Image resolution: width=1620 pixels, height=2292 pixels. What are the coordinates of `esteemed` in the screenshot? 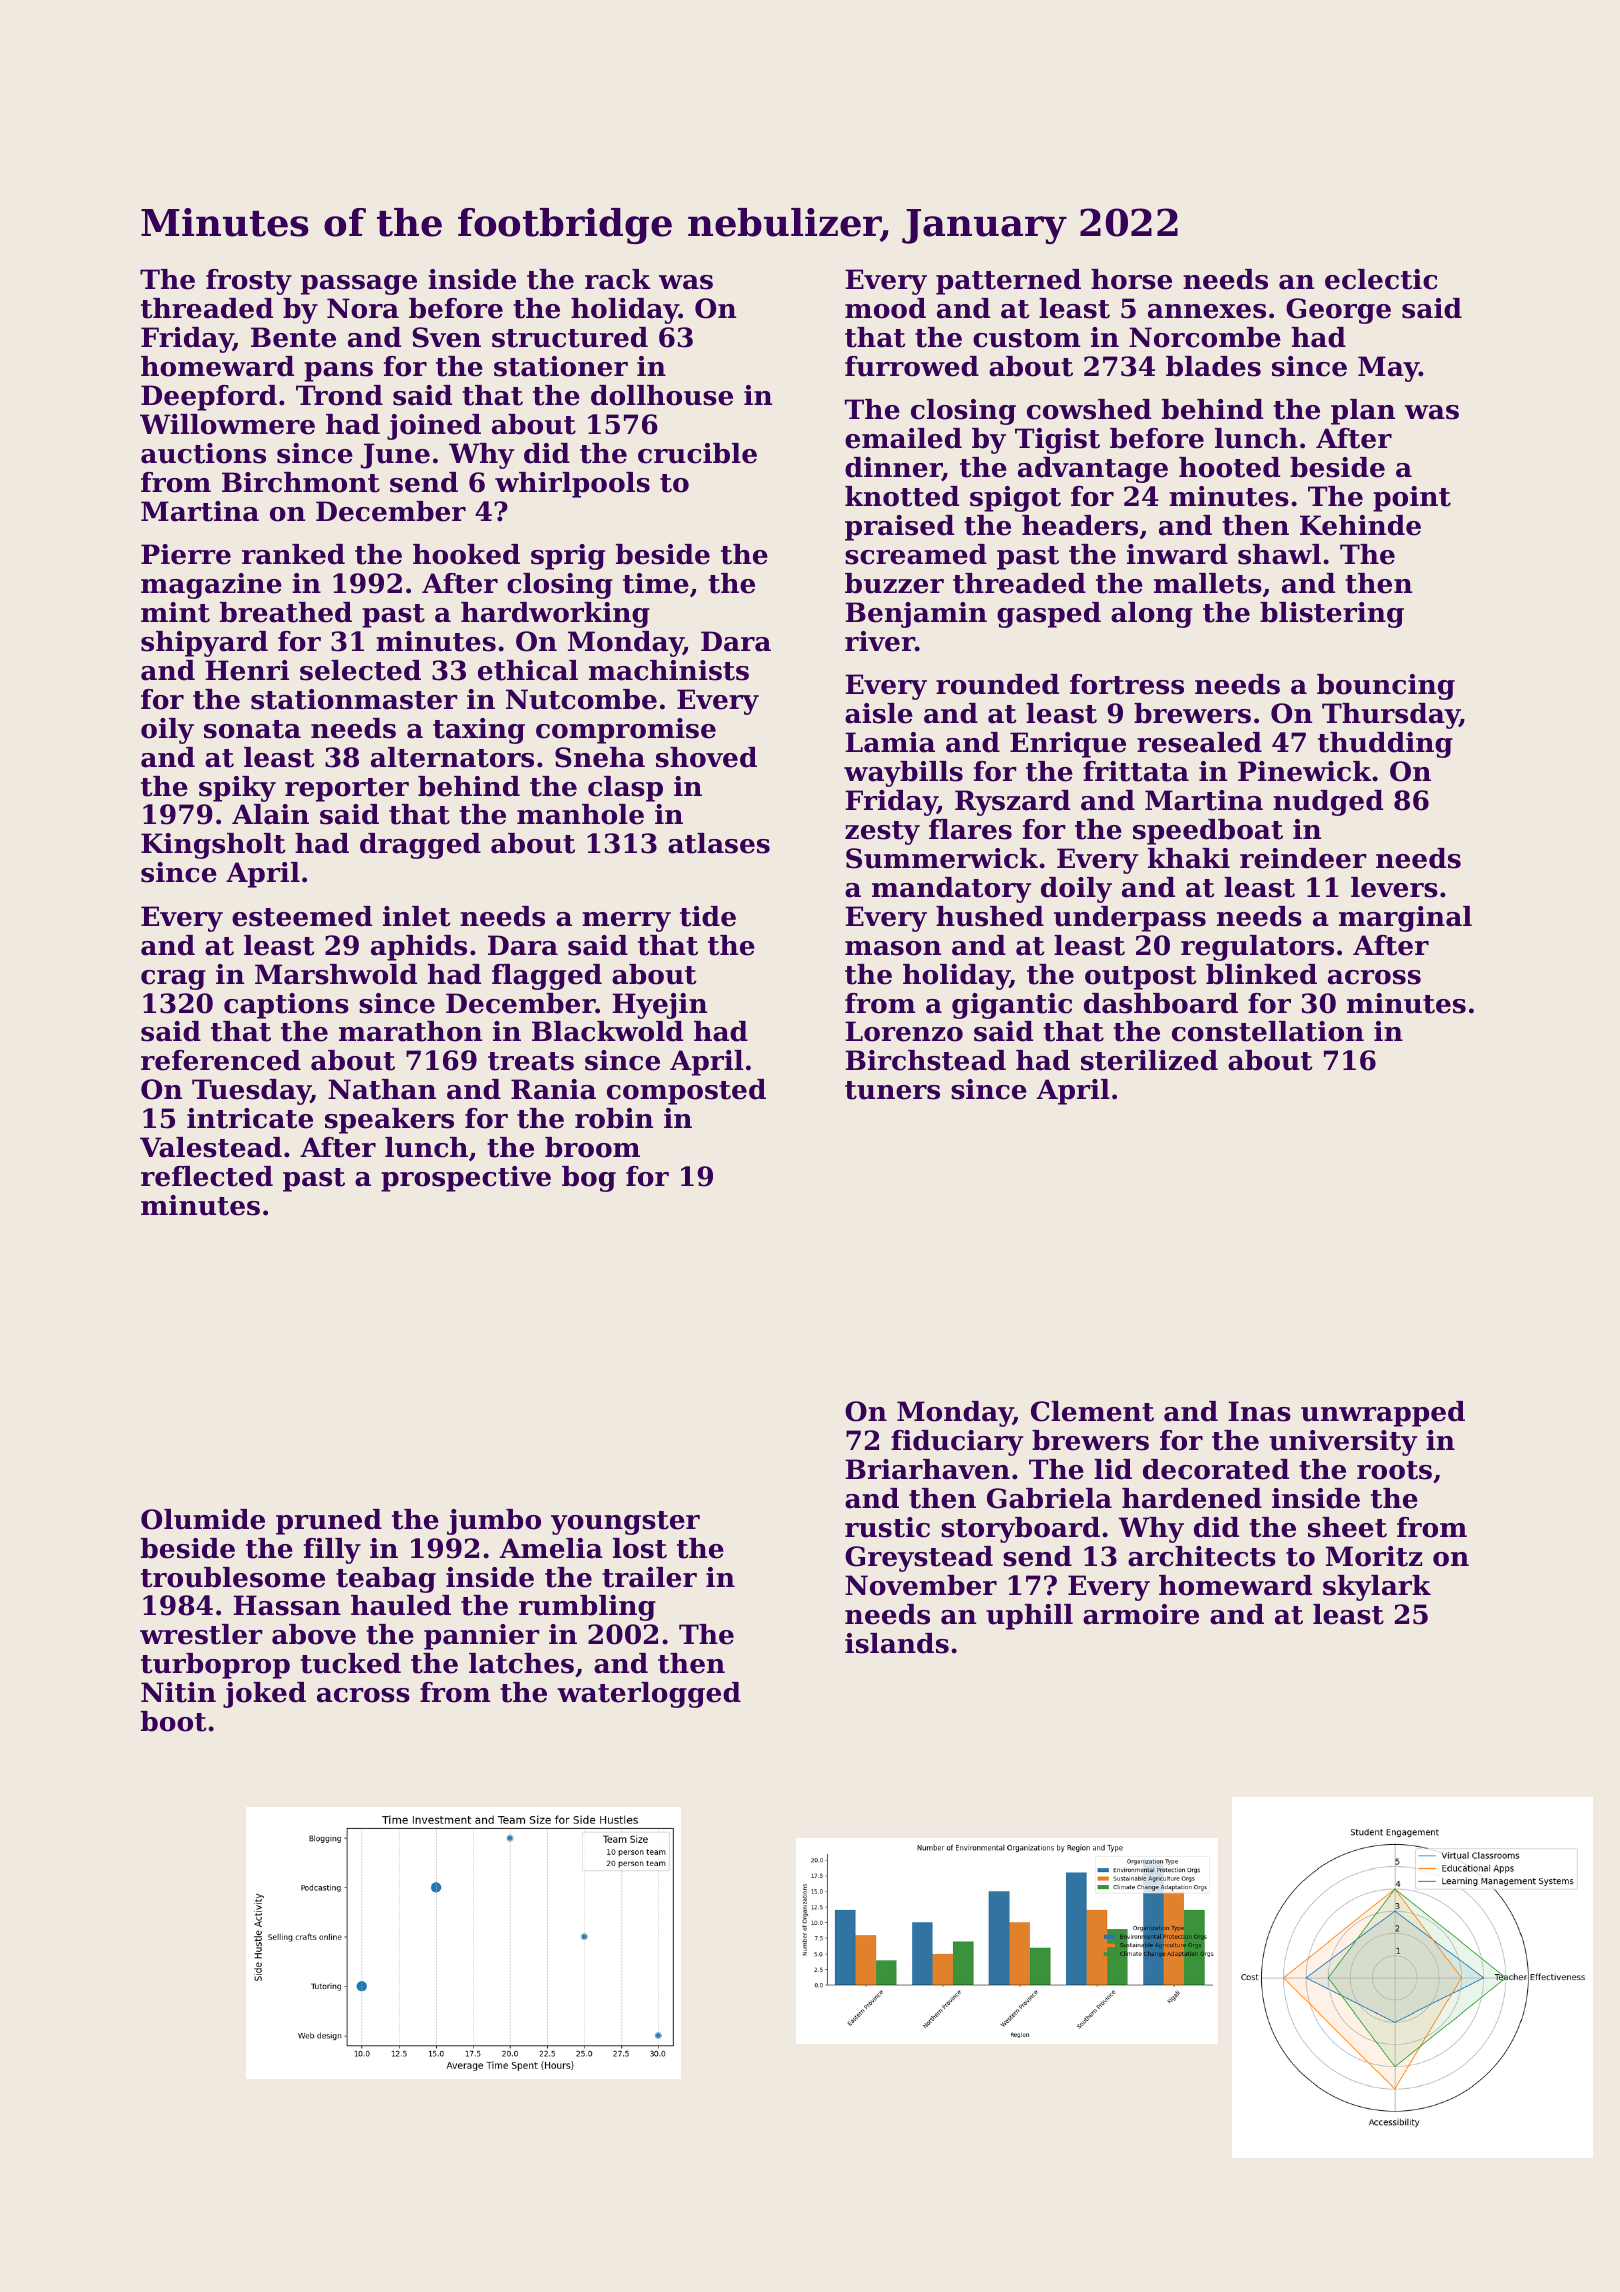 It's located at (302, 916).
